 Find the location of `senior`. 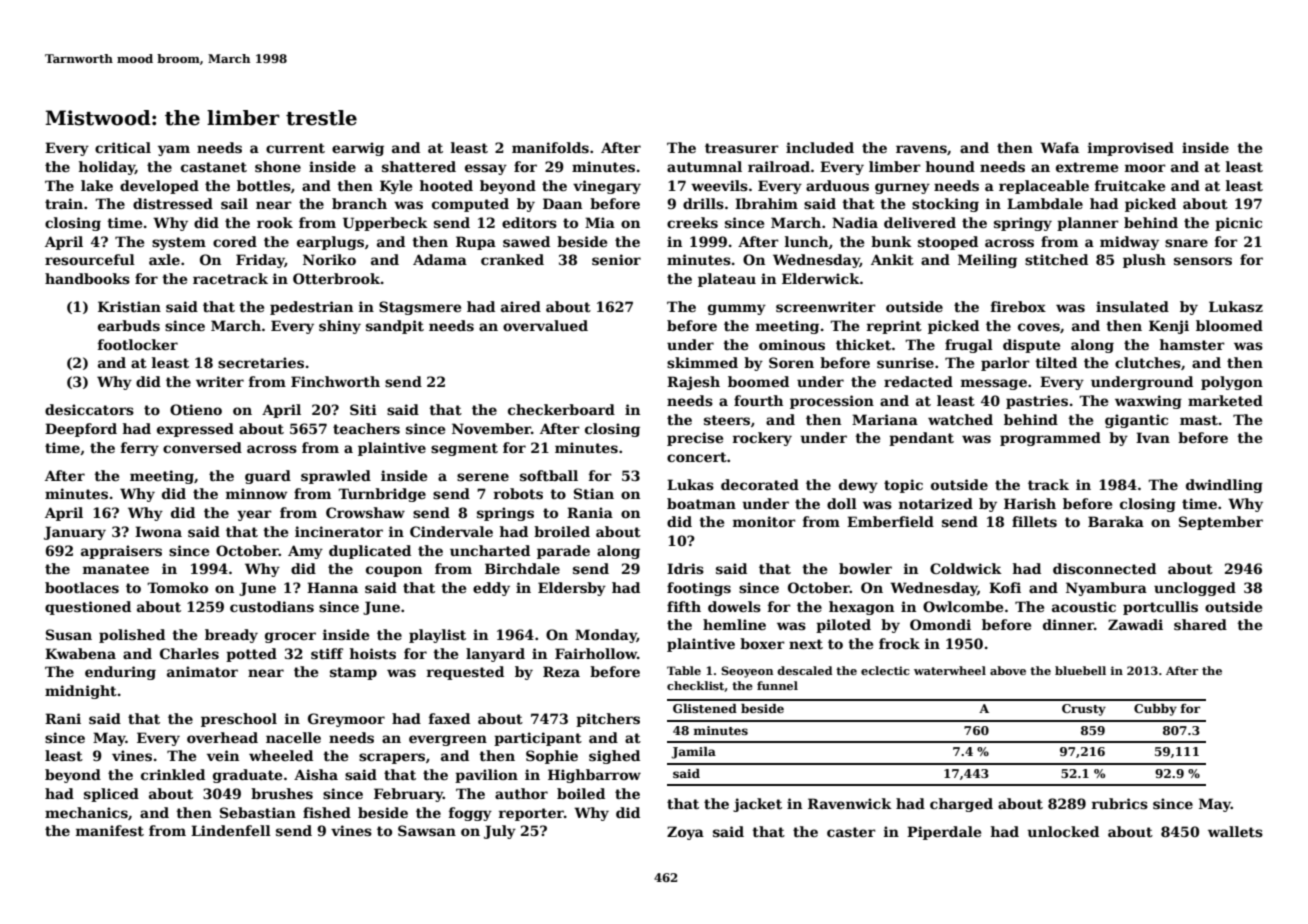

senior is located at coordinates (616, 259).
